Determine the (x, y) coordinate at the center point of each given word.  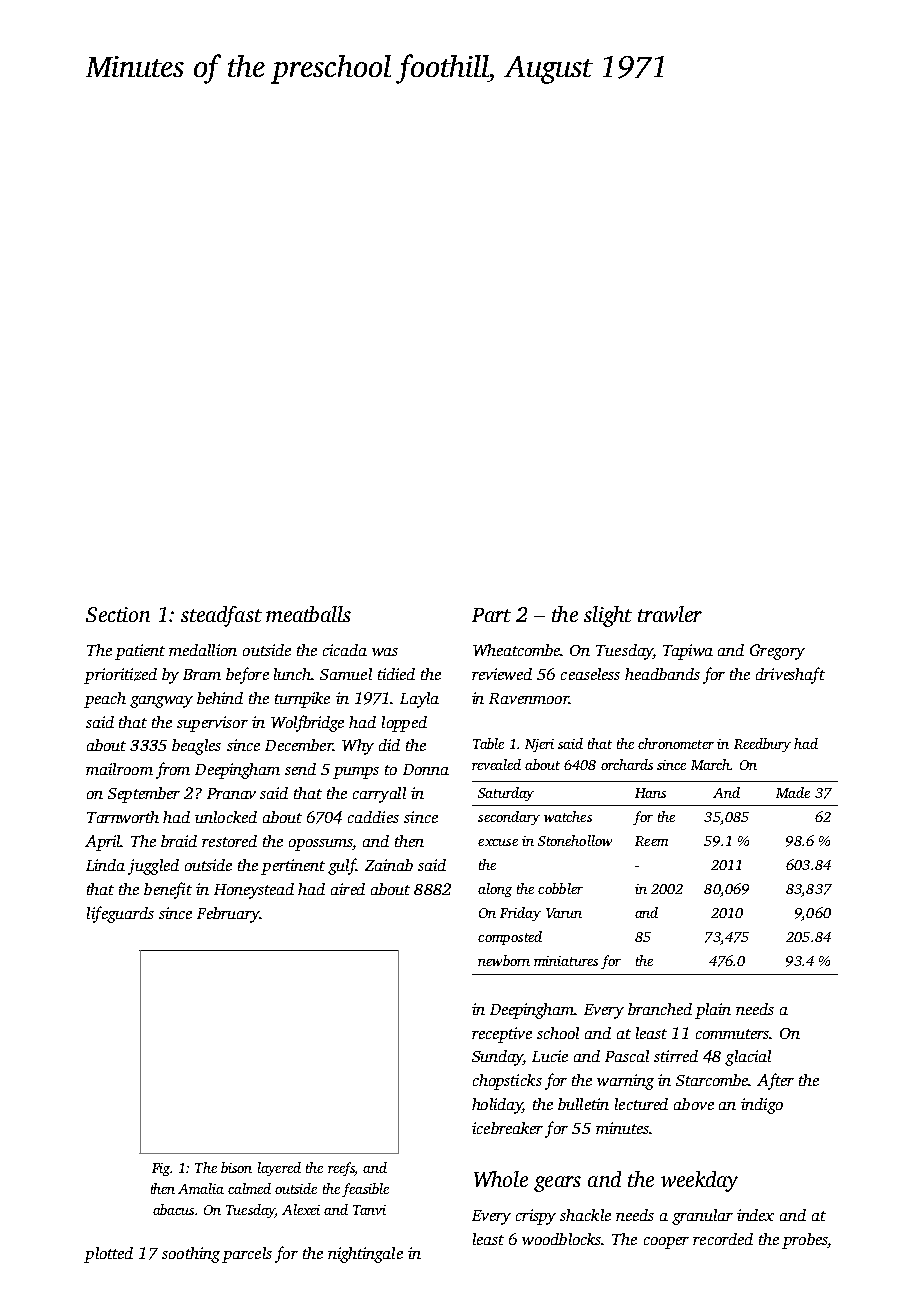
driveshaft (790, 675)
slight (608, 616)
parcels (247, 1255)
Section (118, 614)
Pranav (231, 793)
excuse (498, 842)
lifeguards (120, 914)
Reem (651, 841)
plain (713, 1011)
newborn (504, 960)
